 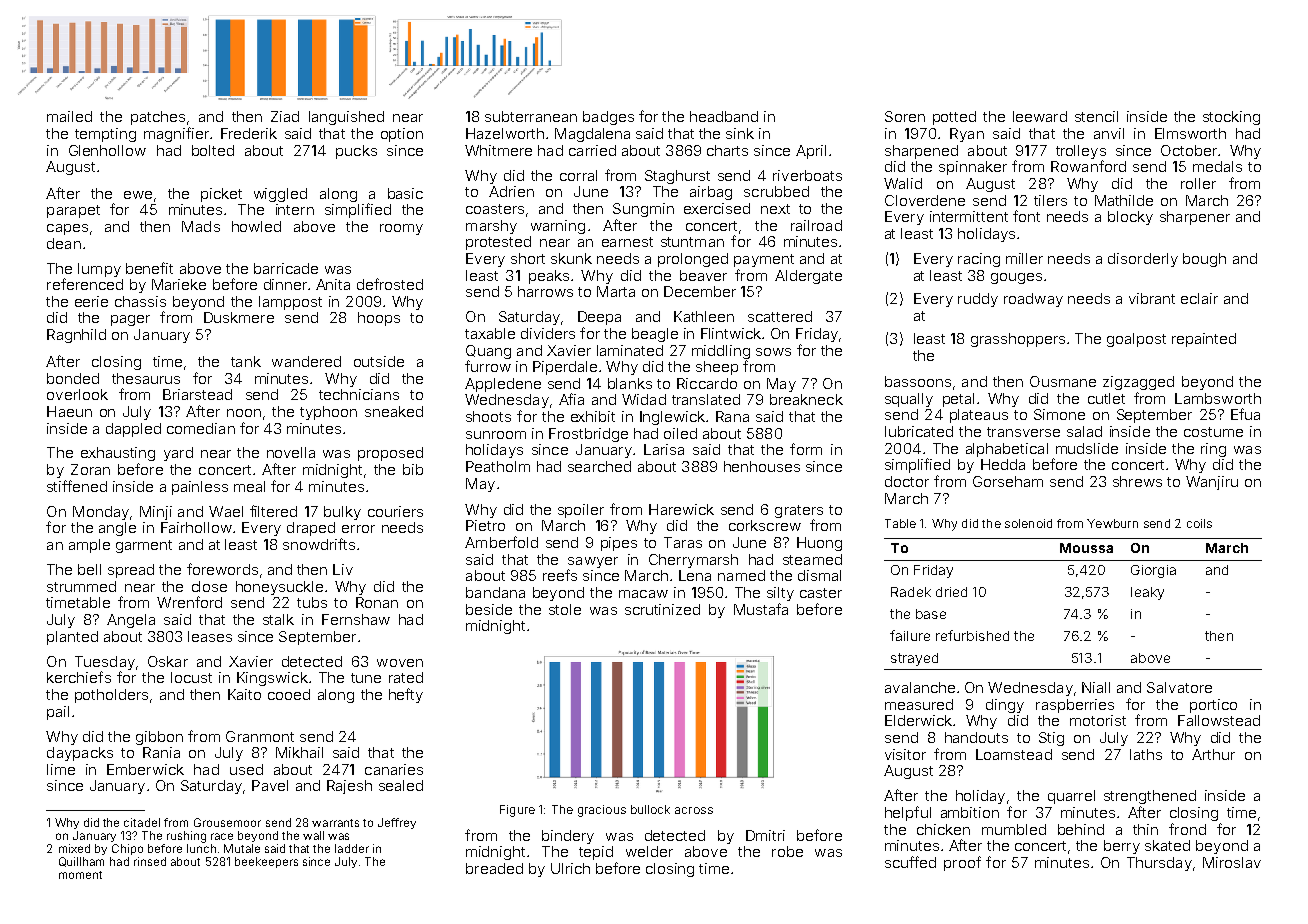 What do you see at coordinates (1008, 481) in the screenshot?
I see `Gorseham` at bounding box center [1008, 481].
